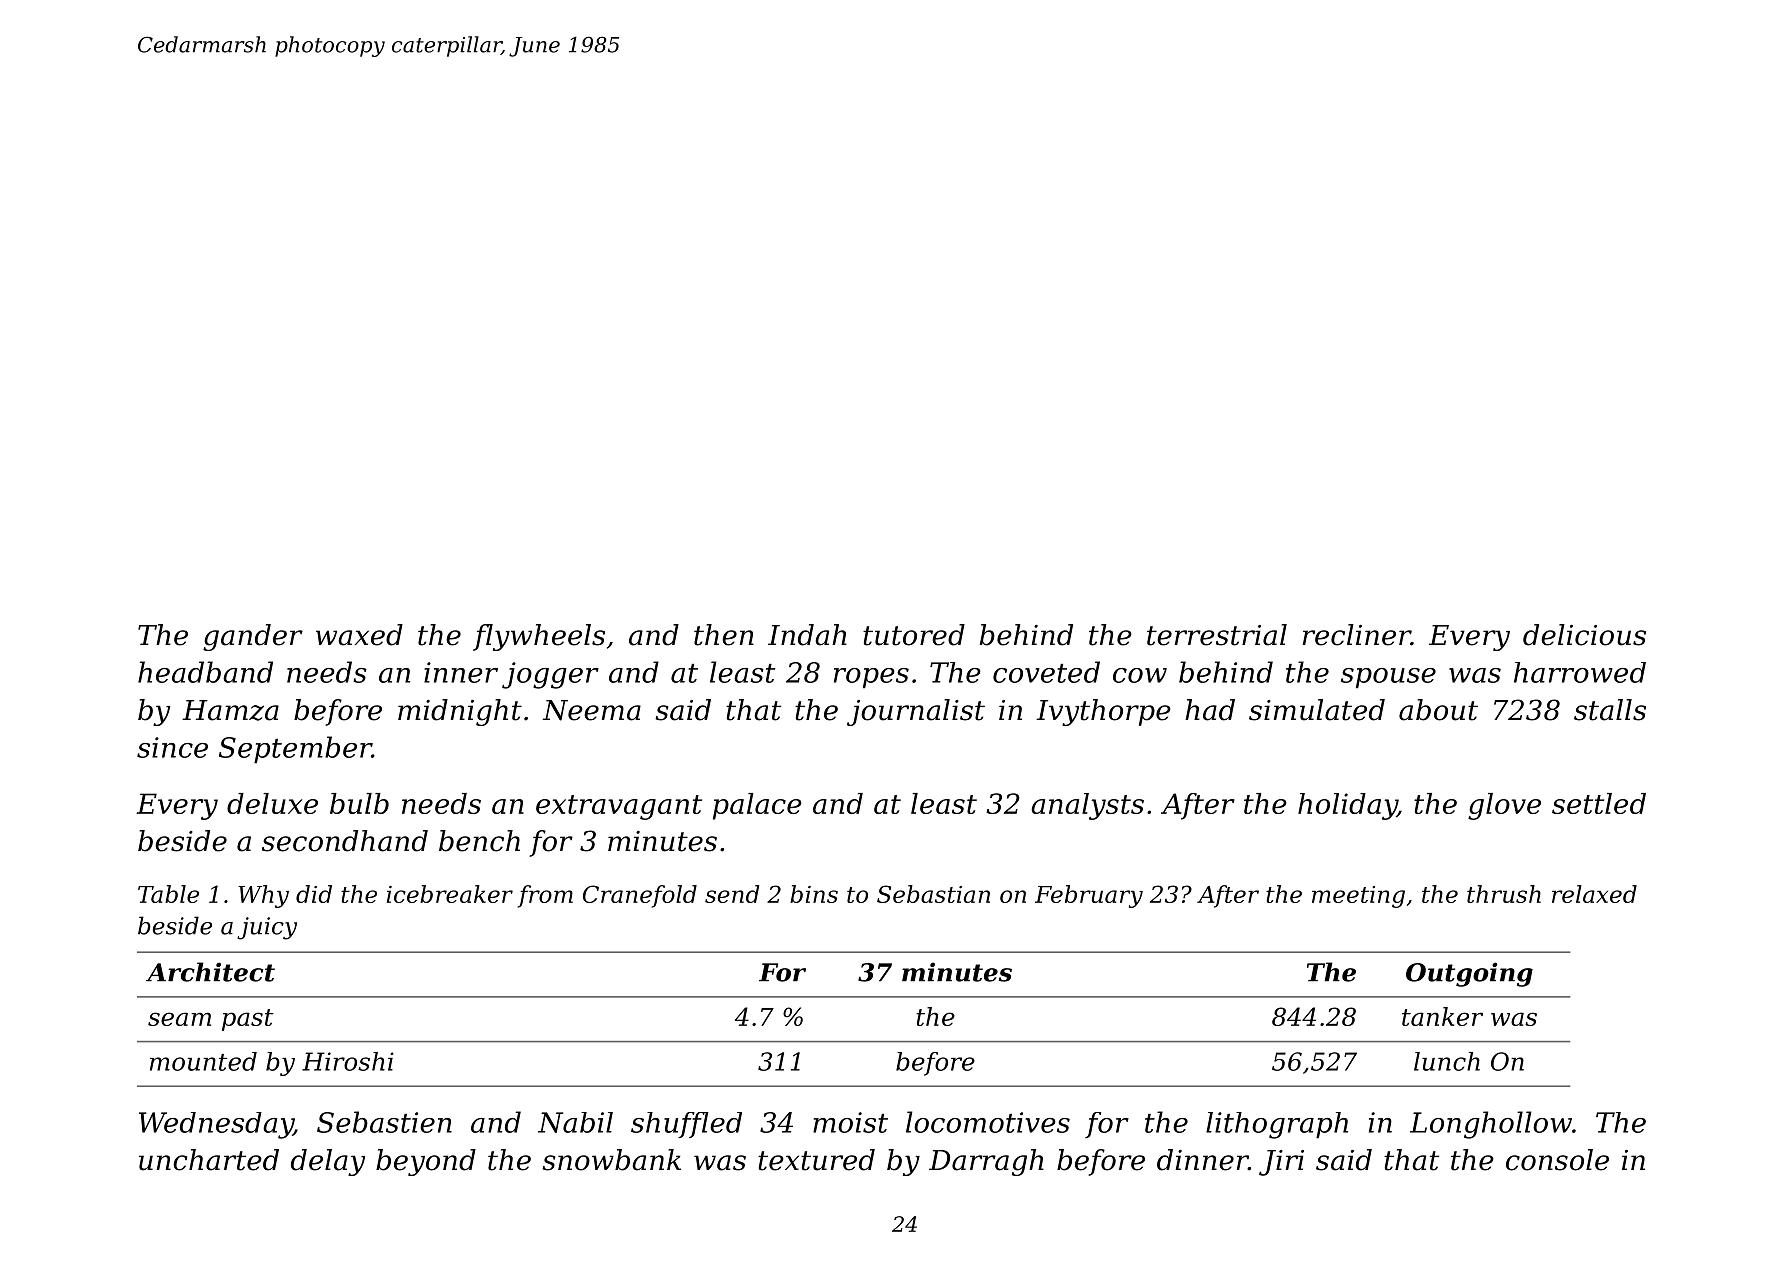 The height and width of the screenshot is (1261, 1784). Describe the element at coordinates (1347, 806) in the screenshot. I see `holiday` at that location.
